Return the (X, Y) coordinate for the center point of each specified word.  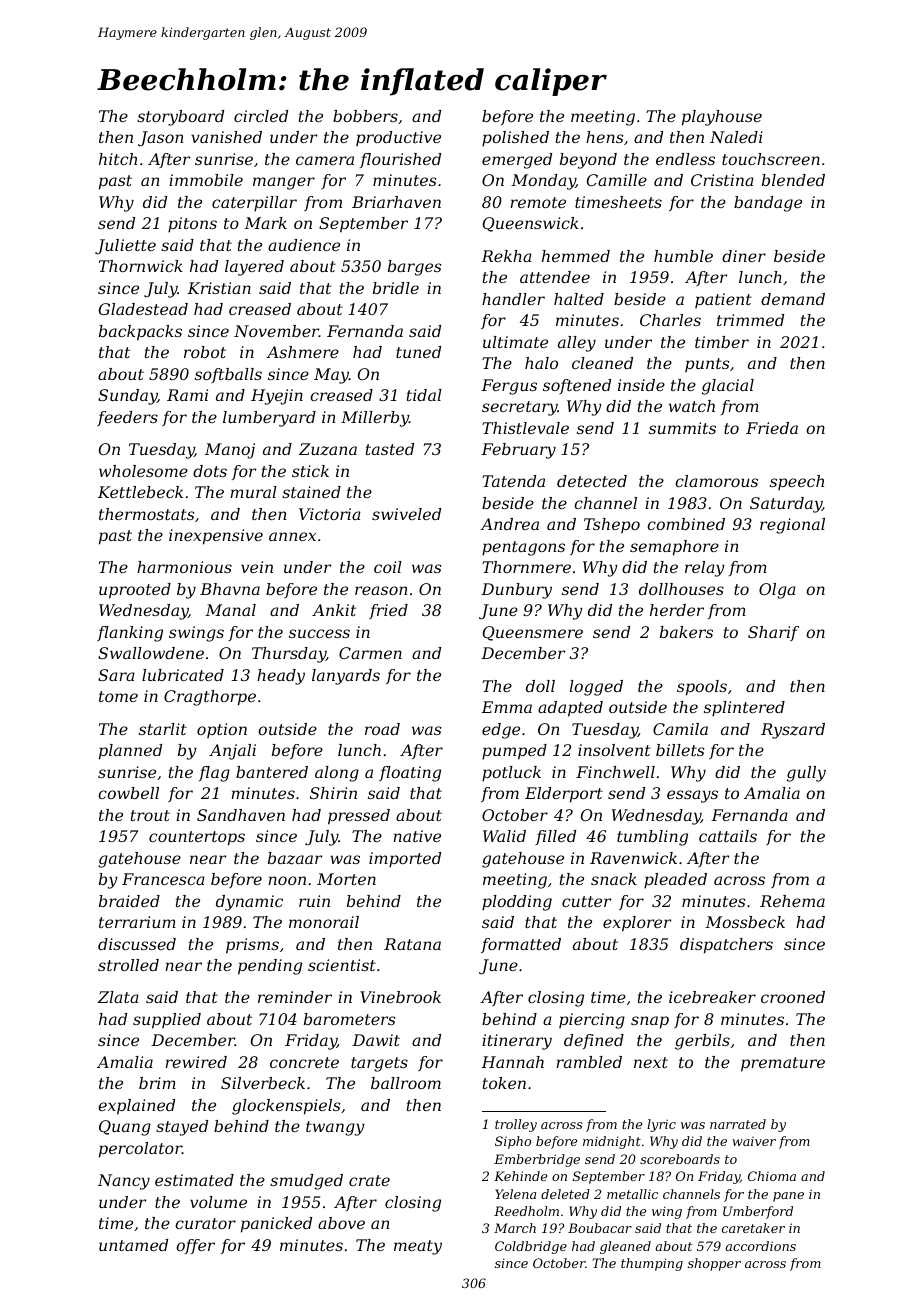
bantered (272, 772)
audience (304, 245)
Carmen (370, 653)
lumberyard (269, 419)
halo (541, 363)
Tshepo (612, 525)
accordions (760, 1246)
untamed (133, 1245)
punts (707, 365)
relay (705, 569)
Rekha (506, 256)
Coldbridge (531, 1247)
